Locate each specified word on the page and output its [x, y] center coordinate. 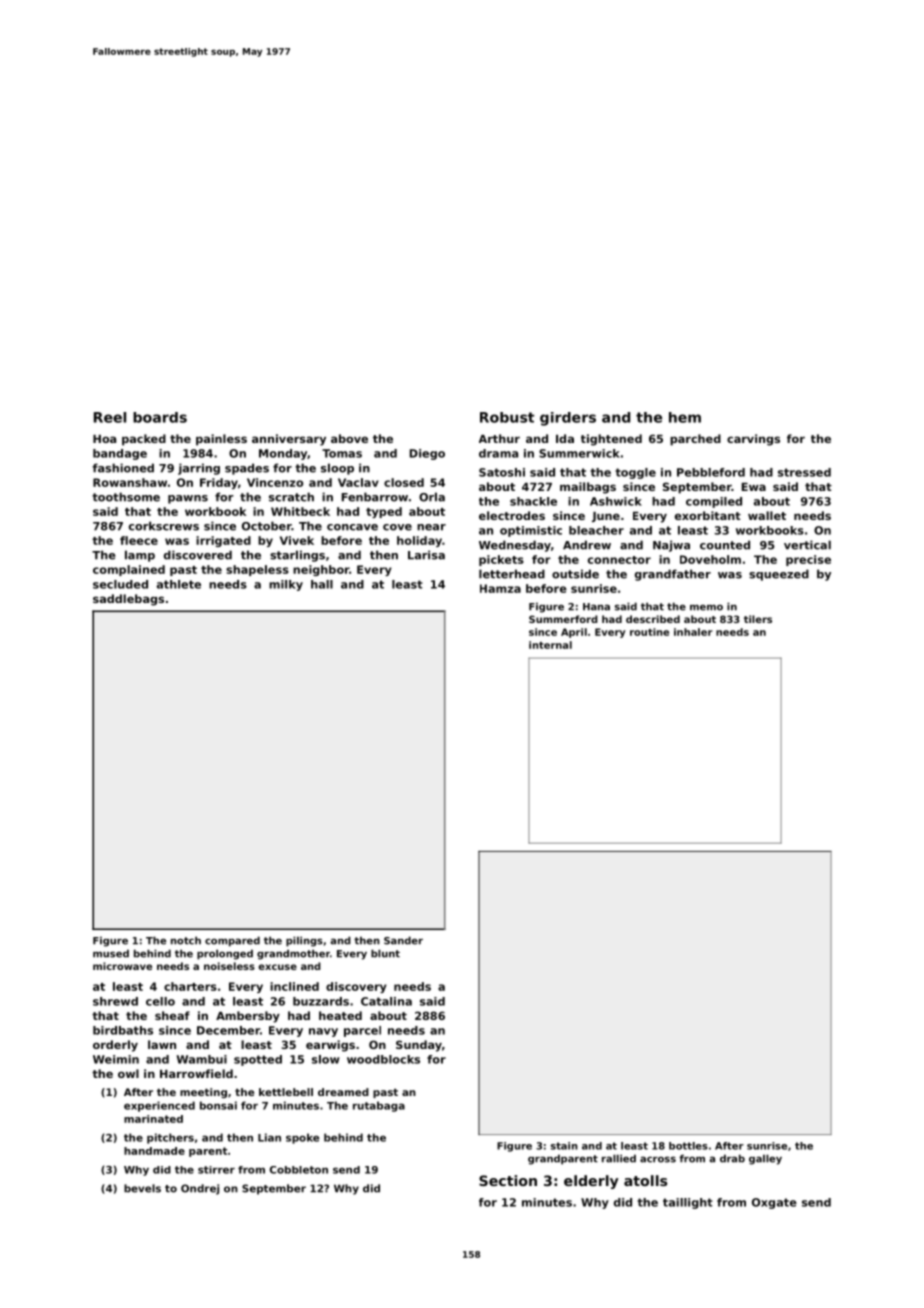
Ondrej [200, 1189]
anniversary [289, 440]
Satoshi [502, 472]
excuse [277, 967]
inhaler [693, 632]
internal [550, 645]
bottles [688, 1146]
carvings [753, 440]
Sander [403, 940]
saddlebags [128, 600]
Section [508, 1180]
